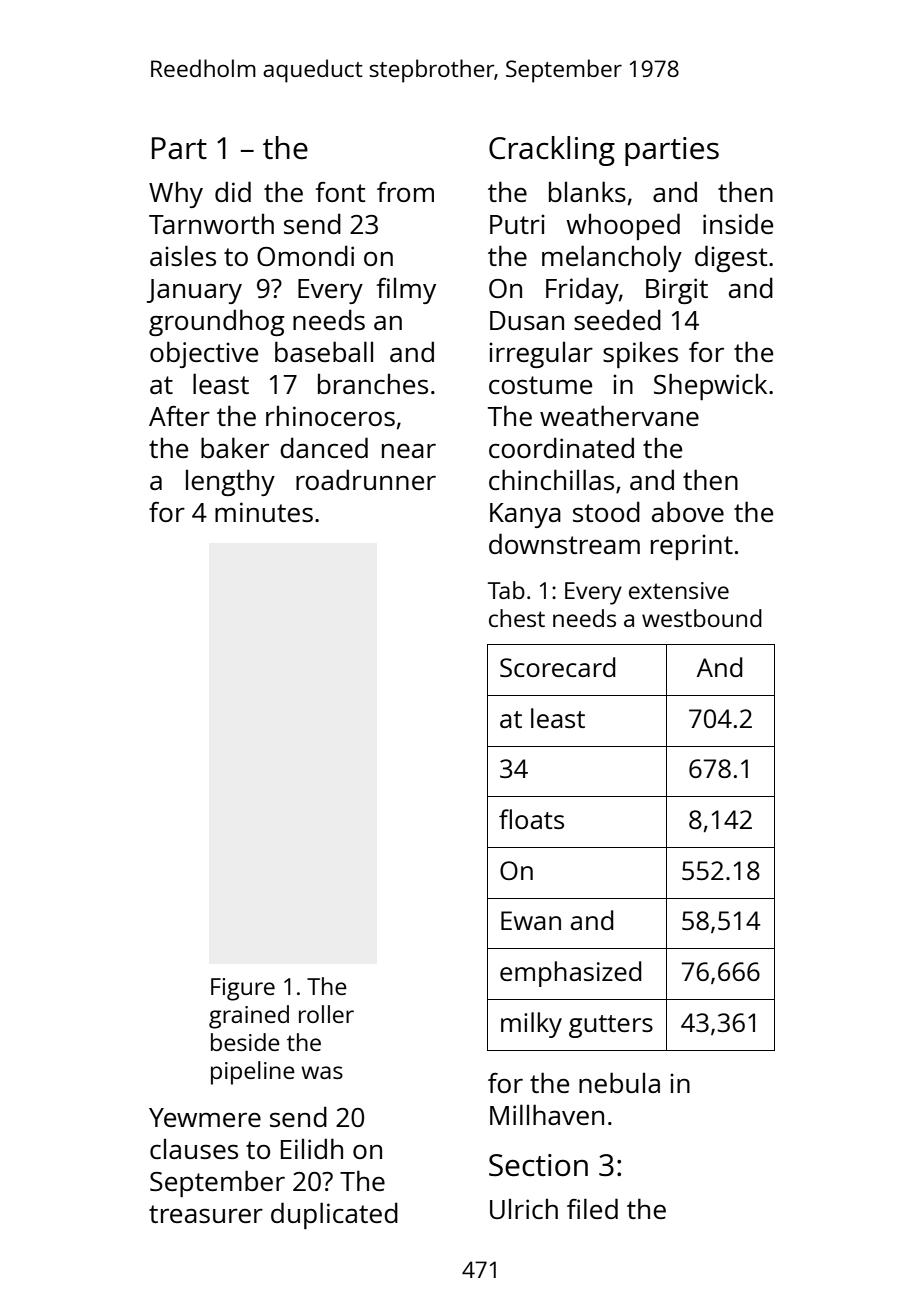 This page has height=1311, width=924. Describe the element at coordinates (264, 512) in the page. I see `minutes` at that location.
